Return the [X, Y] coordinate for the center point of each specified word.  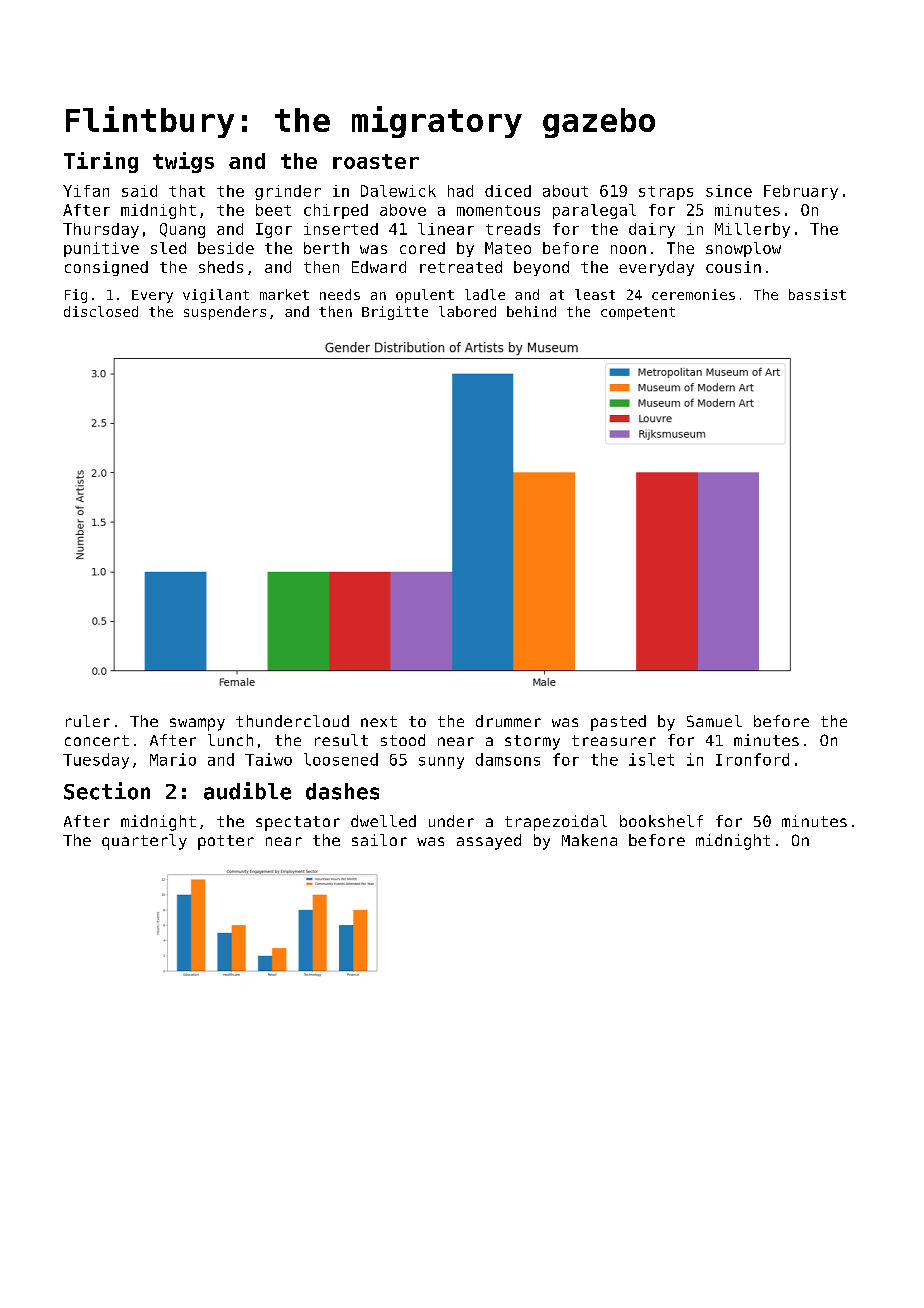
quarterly [144, 842]
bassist [817, 294]
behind [531, 311]
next [379, 721]
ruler [88, 721]
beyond [541, 268]
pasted [618, 723]
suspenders [225, 313]
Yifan [86, 191]
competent [638, 313]
